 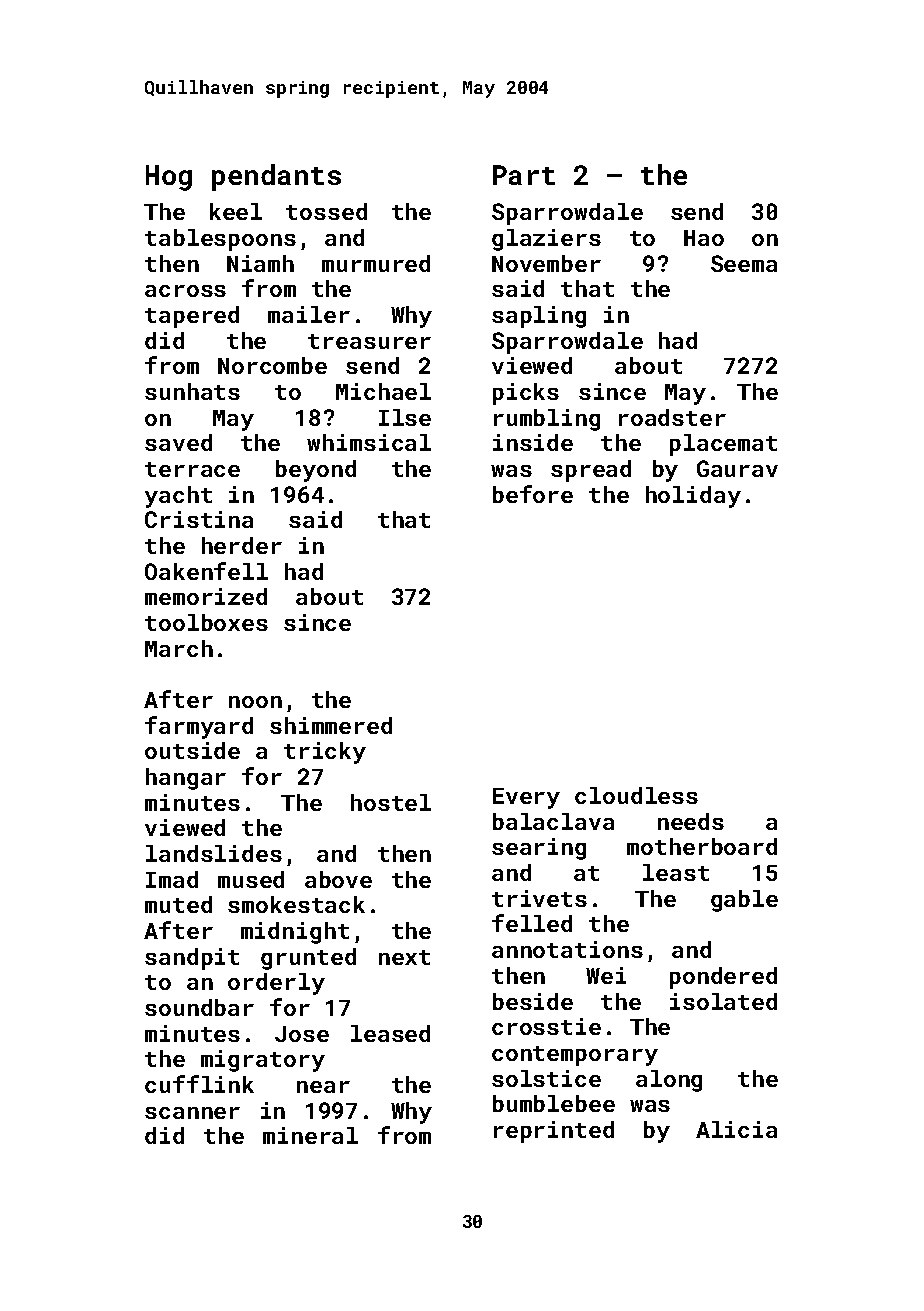 I want to click on cufflink, so click(x=199, y=1084).
